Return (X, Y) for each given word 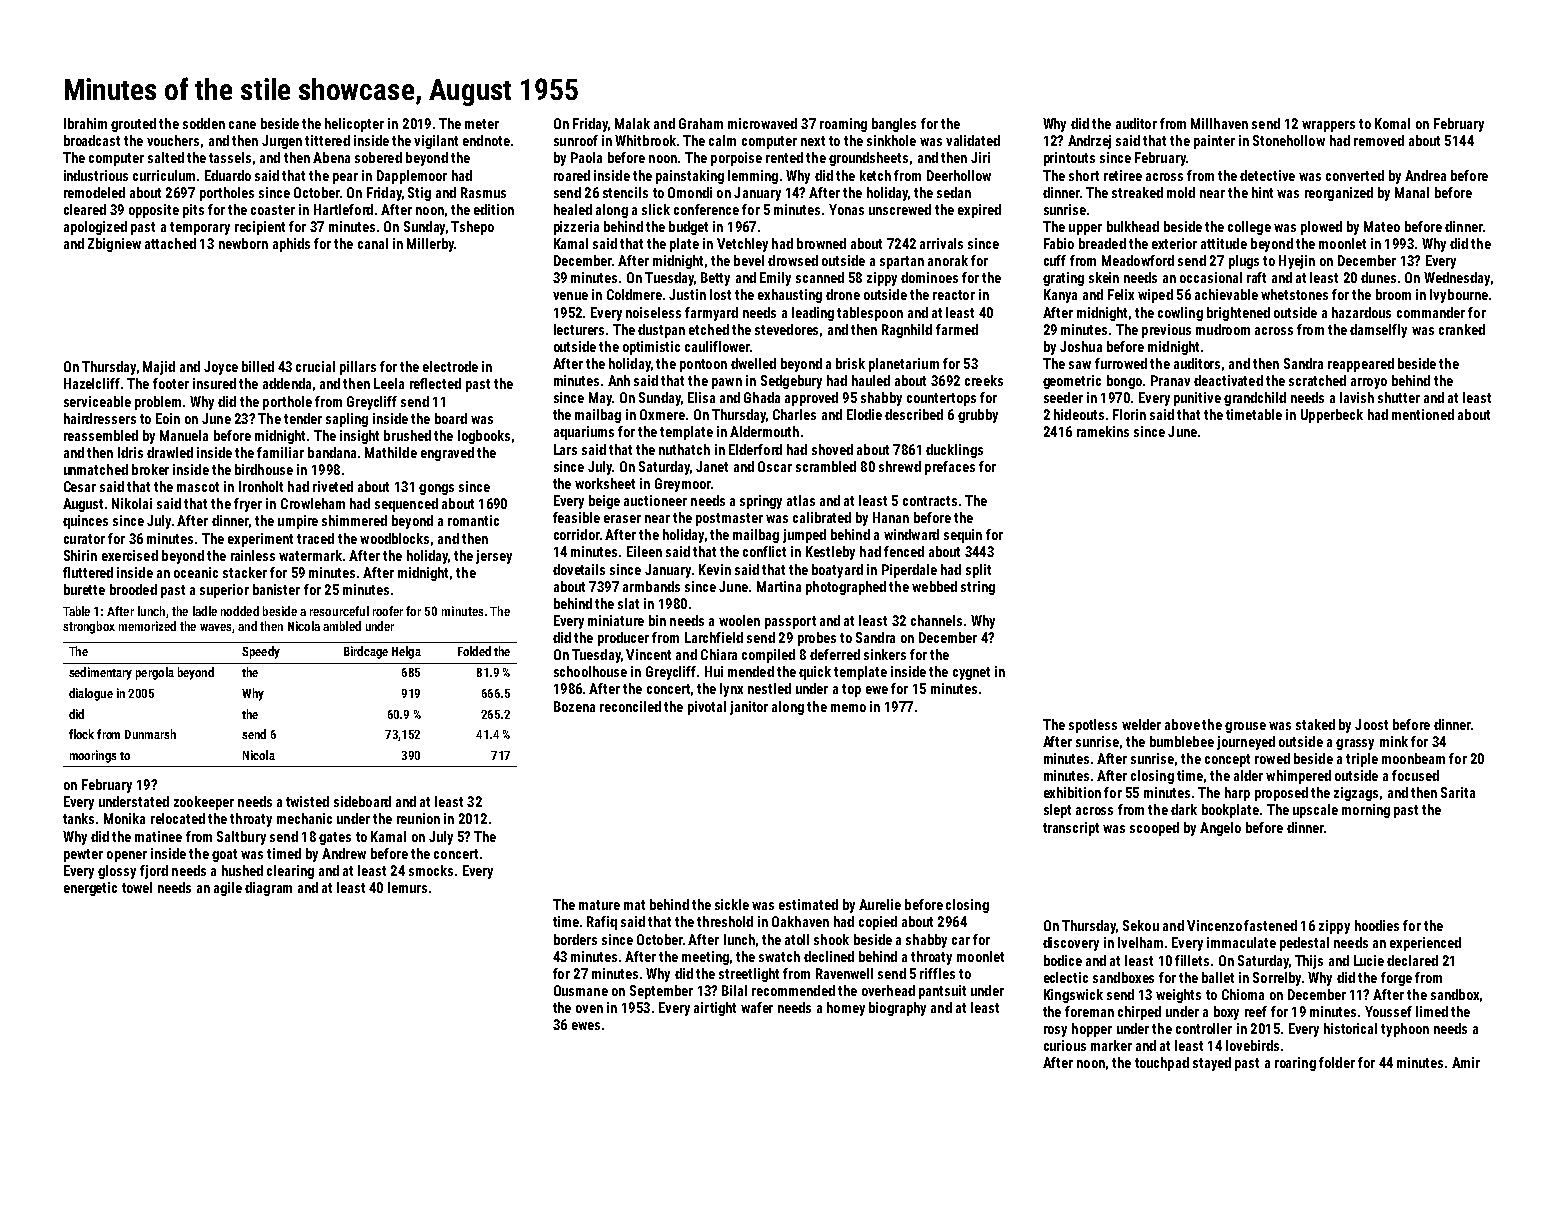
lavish (1357, 397)
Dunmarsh (150, 734)
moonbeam (1413, 758)
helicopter (354, 125)
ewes (586, 1026)
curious (1065, 1045)
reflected (435, 383)
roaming (843, 125)
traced (315, 538)
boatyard (837, 571)
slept (1057, 811)
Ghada (762, 397)
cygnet (971, 673)
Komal (1392, 123)
